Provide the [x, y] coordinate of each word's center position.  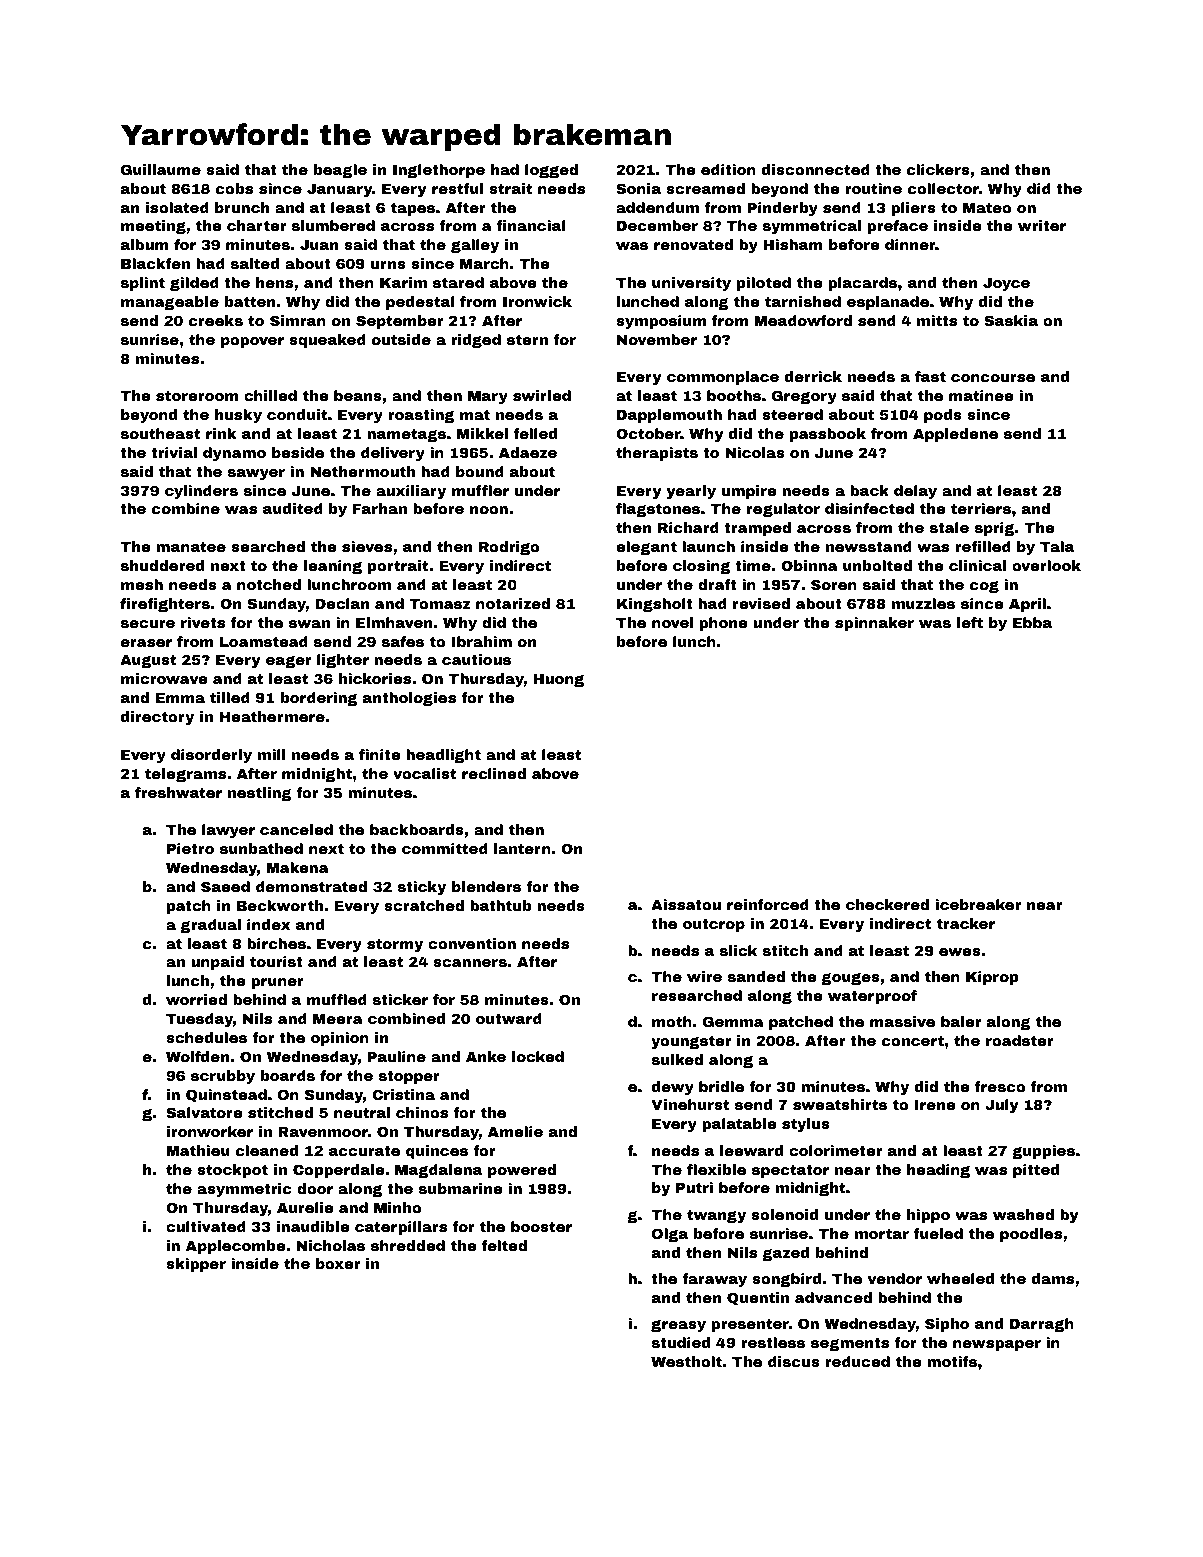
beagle [340, 171]
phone [723, 624]
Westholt [686, 1361]
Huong [558, 680]
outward [509, 1018]
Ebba [1032, 622]
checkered [887, 904]
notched [269, 584]
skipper [196, 1265]
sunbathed [261, 848]
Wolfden [197, 1056]
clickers [938, 169]
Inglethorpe [439, 171]
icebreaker [978, 904]
